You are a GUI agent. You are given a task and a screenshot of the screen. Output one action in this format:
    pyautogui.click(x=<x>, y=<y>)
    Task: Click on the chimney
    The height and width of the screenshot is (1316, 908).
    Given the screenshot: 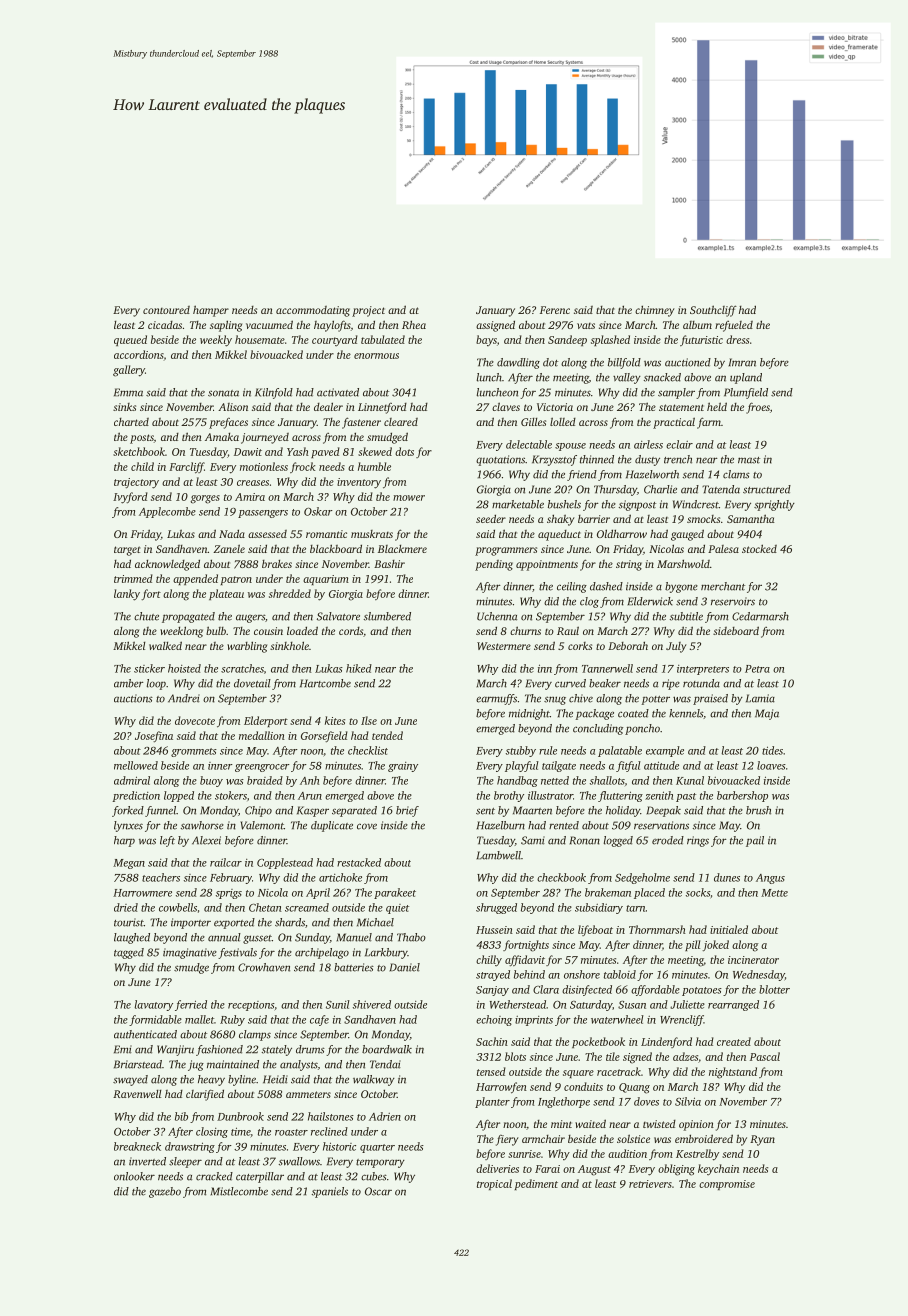 What is the action you would take?
    pyautogui.click(x=655, y=311)
